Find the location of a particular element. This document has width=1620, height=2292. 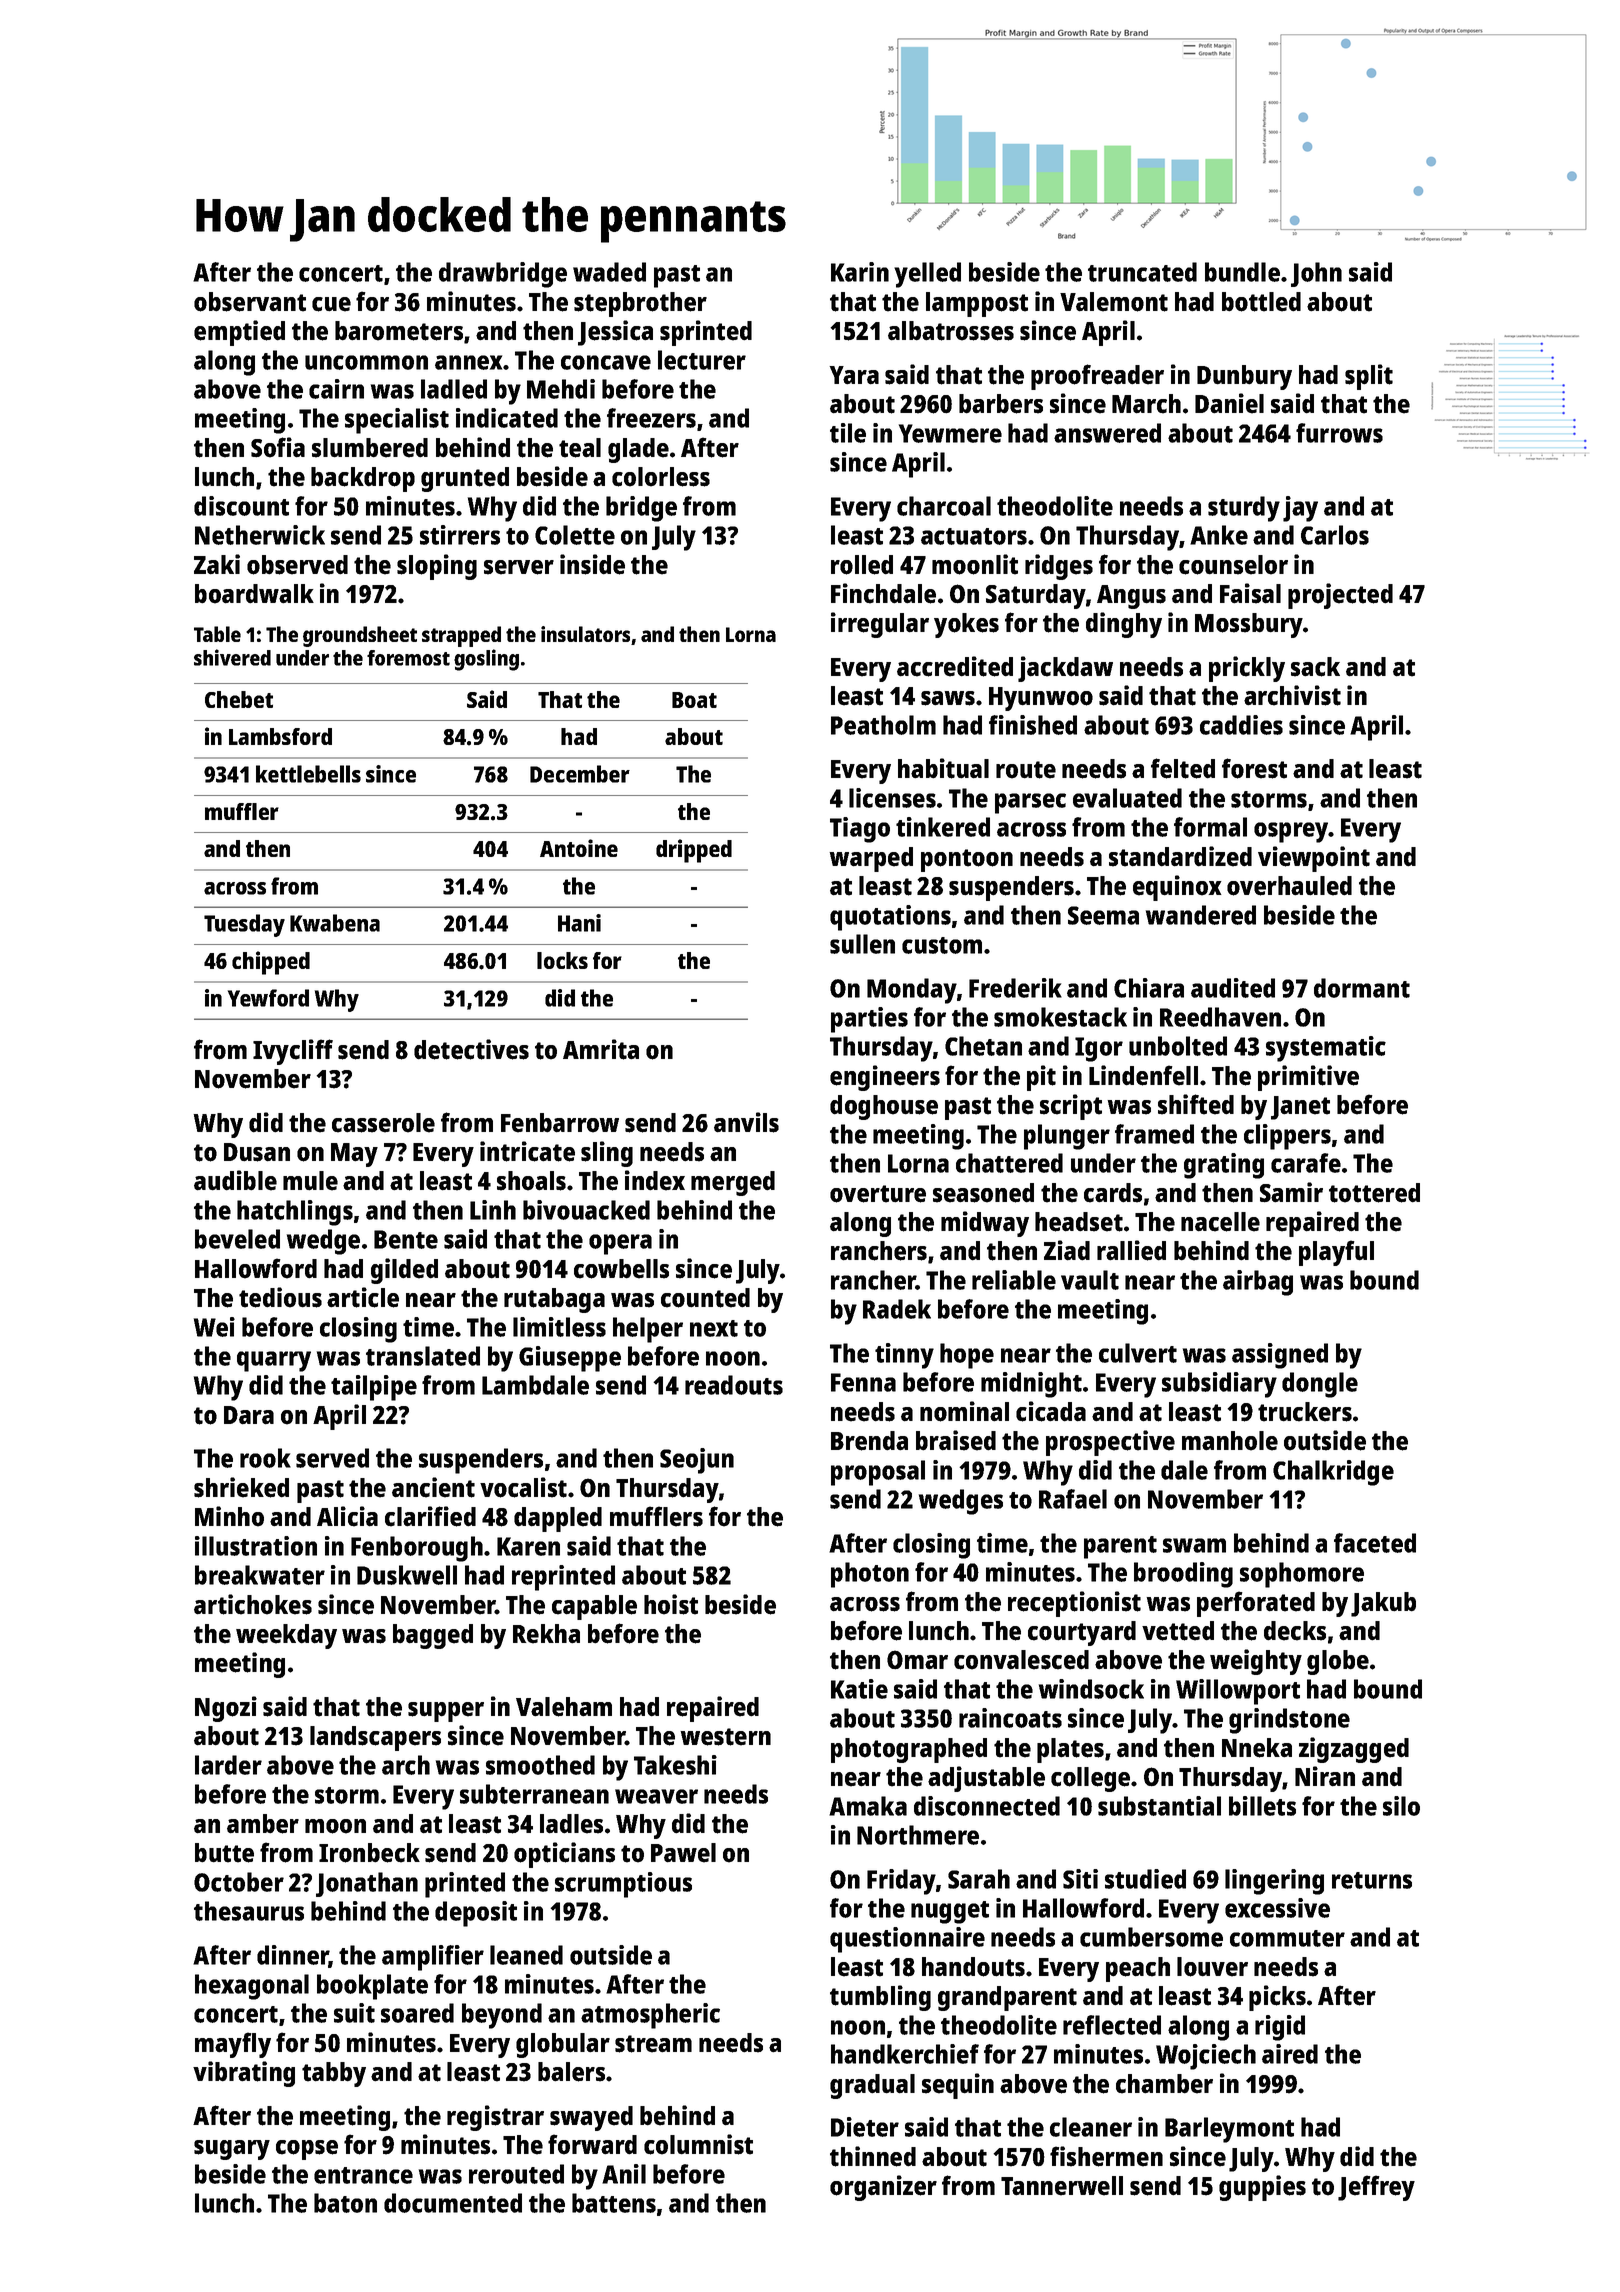

locks is located at coordinates (562, 960).
